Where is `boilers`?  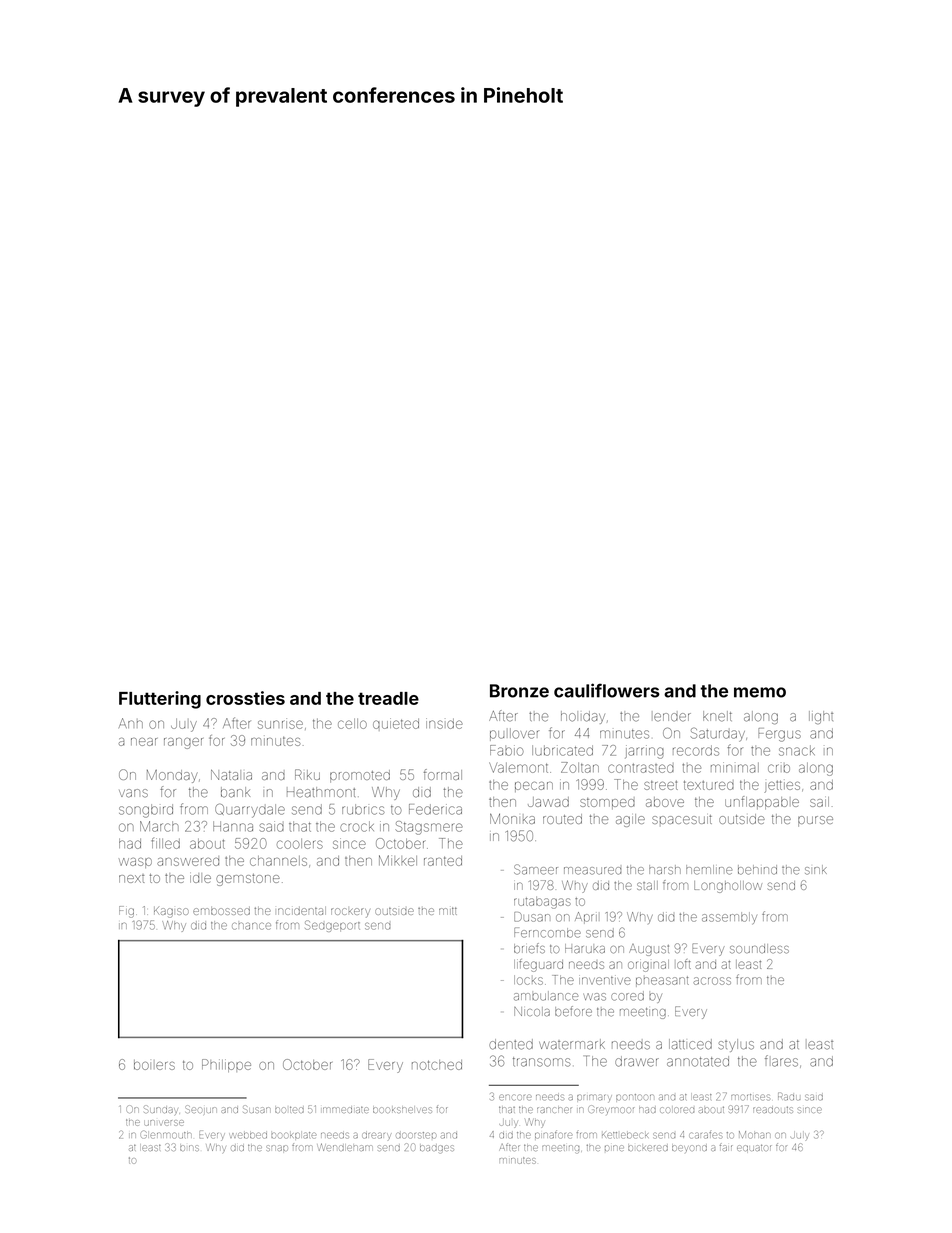
boilers is located at coordinates (154, 1065).
